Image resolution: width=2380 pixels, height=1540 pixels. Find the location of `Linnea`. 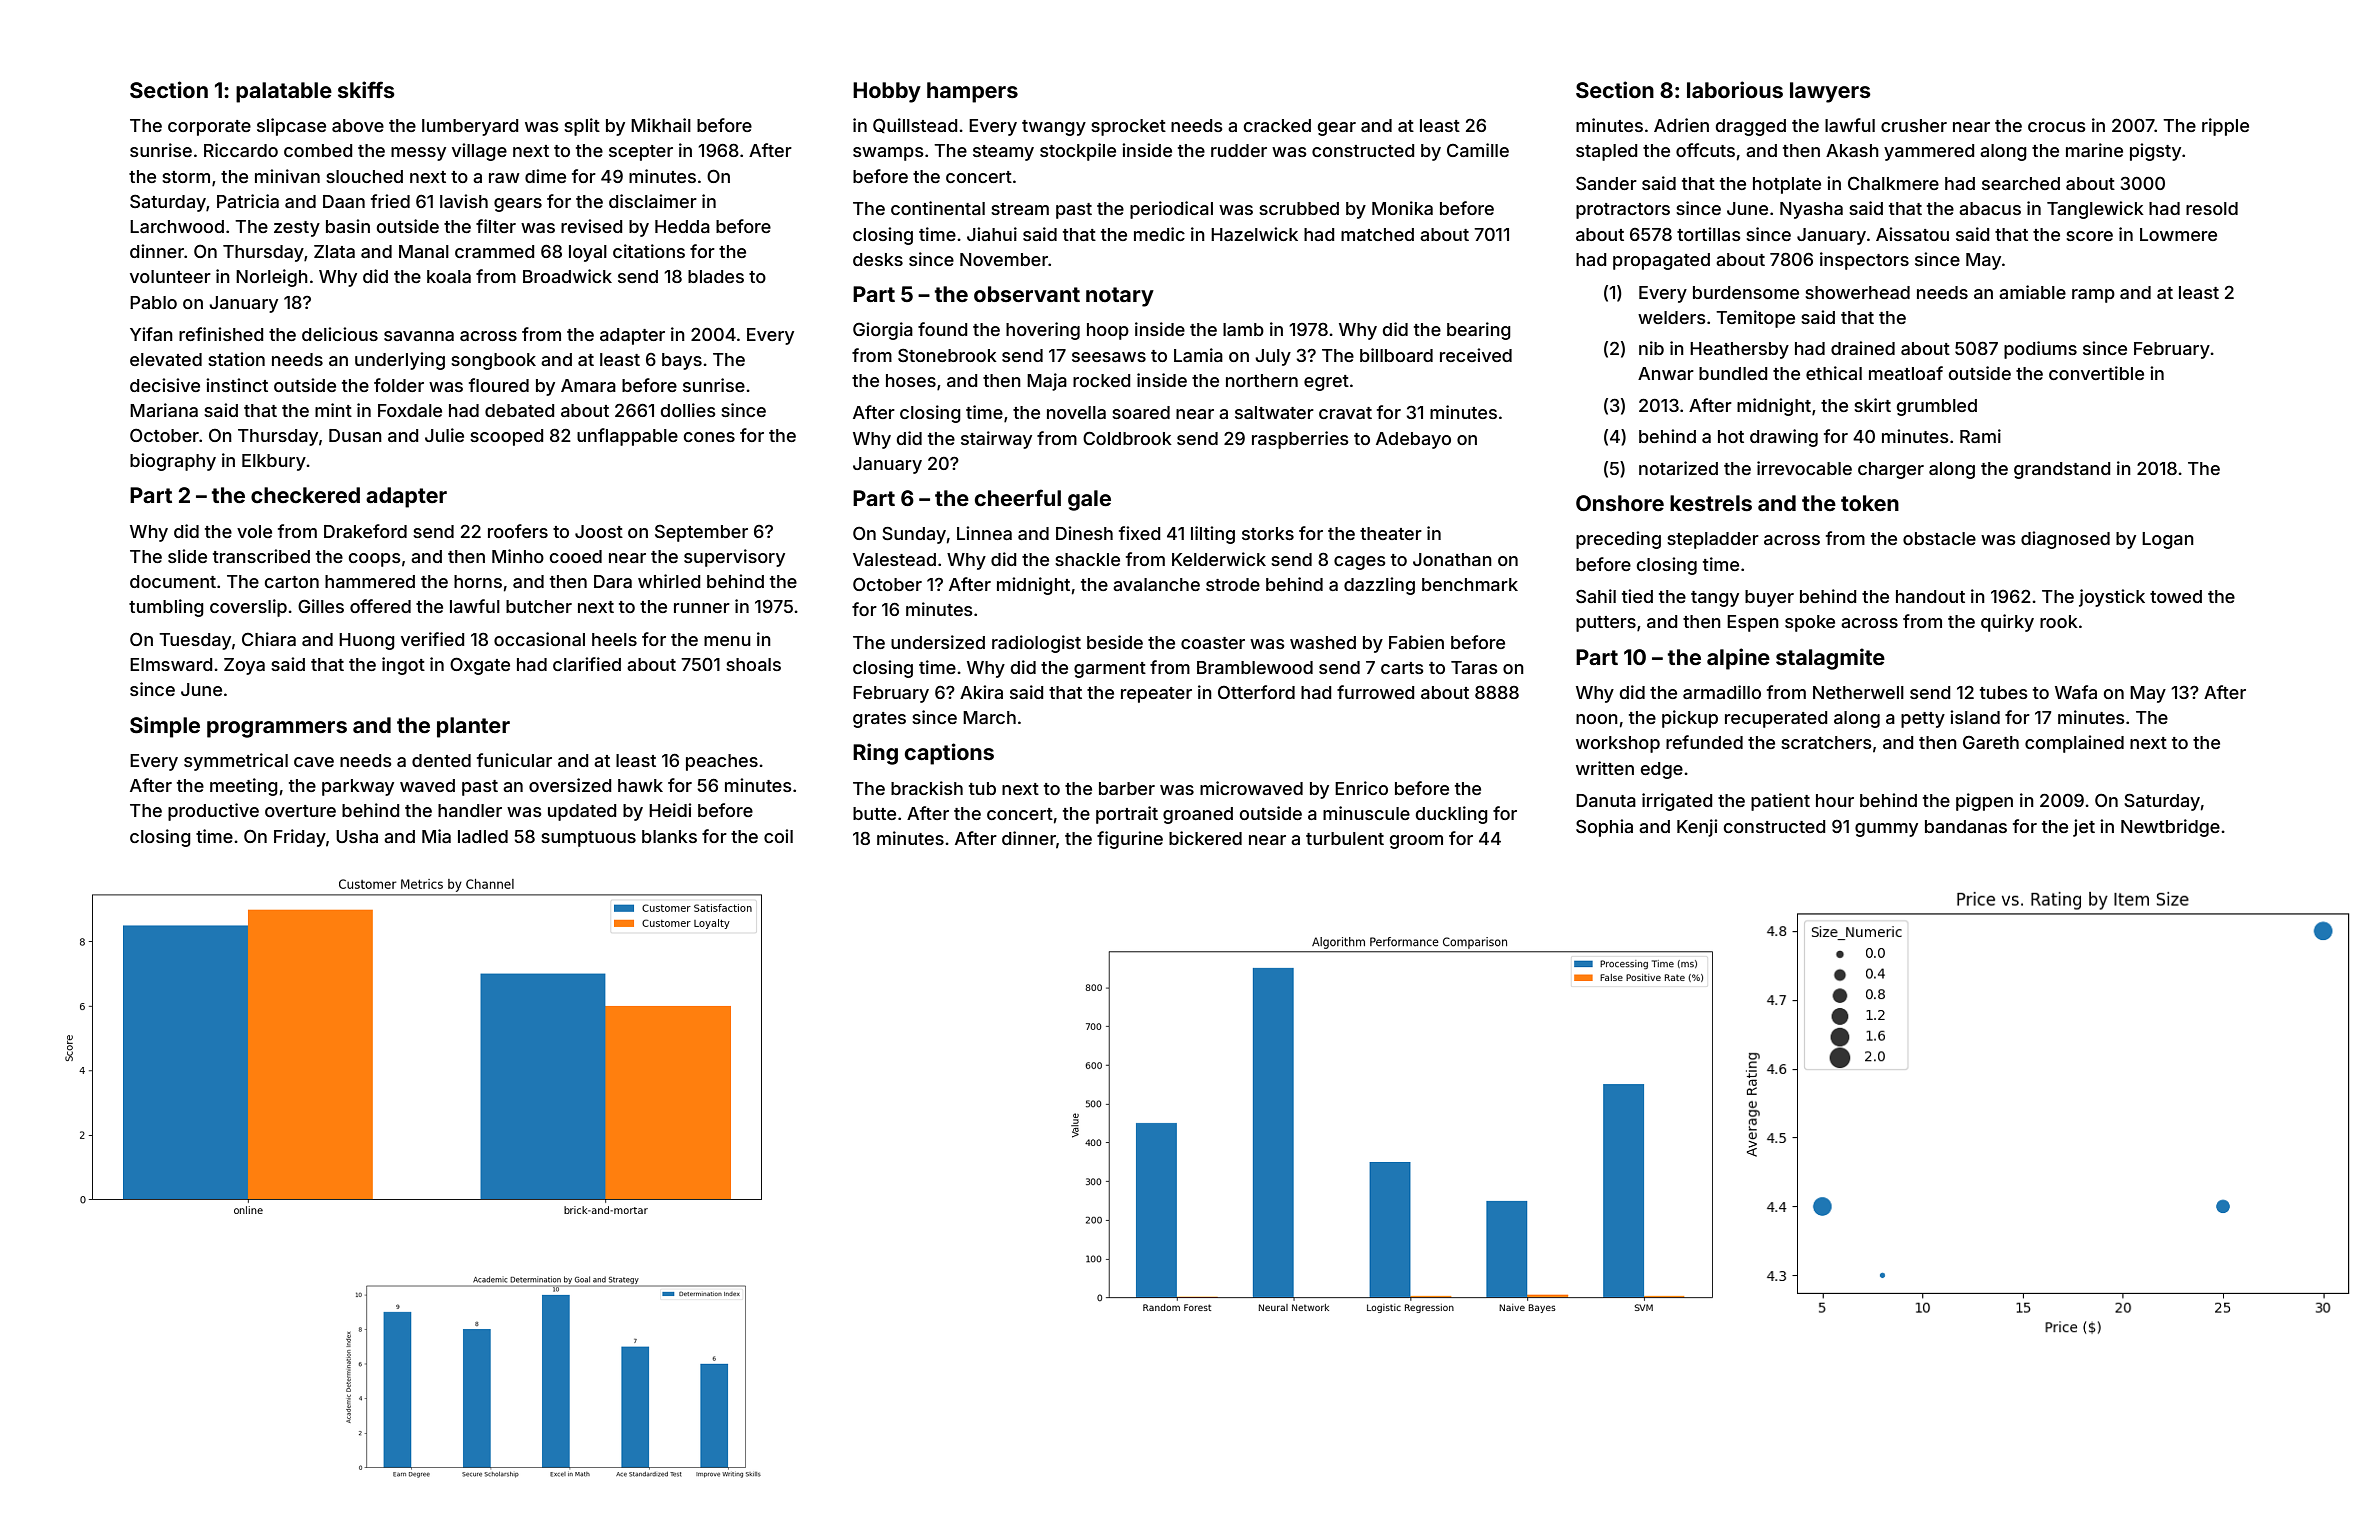

Linnea is located at coordinates (984, 533).
